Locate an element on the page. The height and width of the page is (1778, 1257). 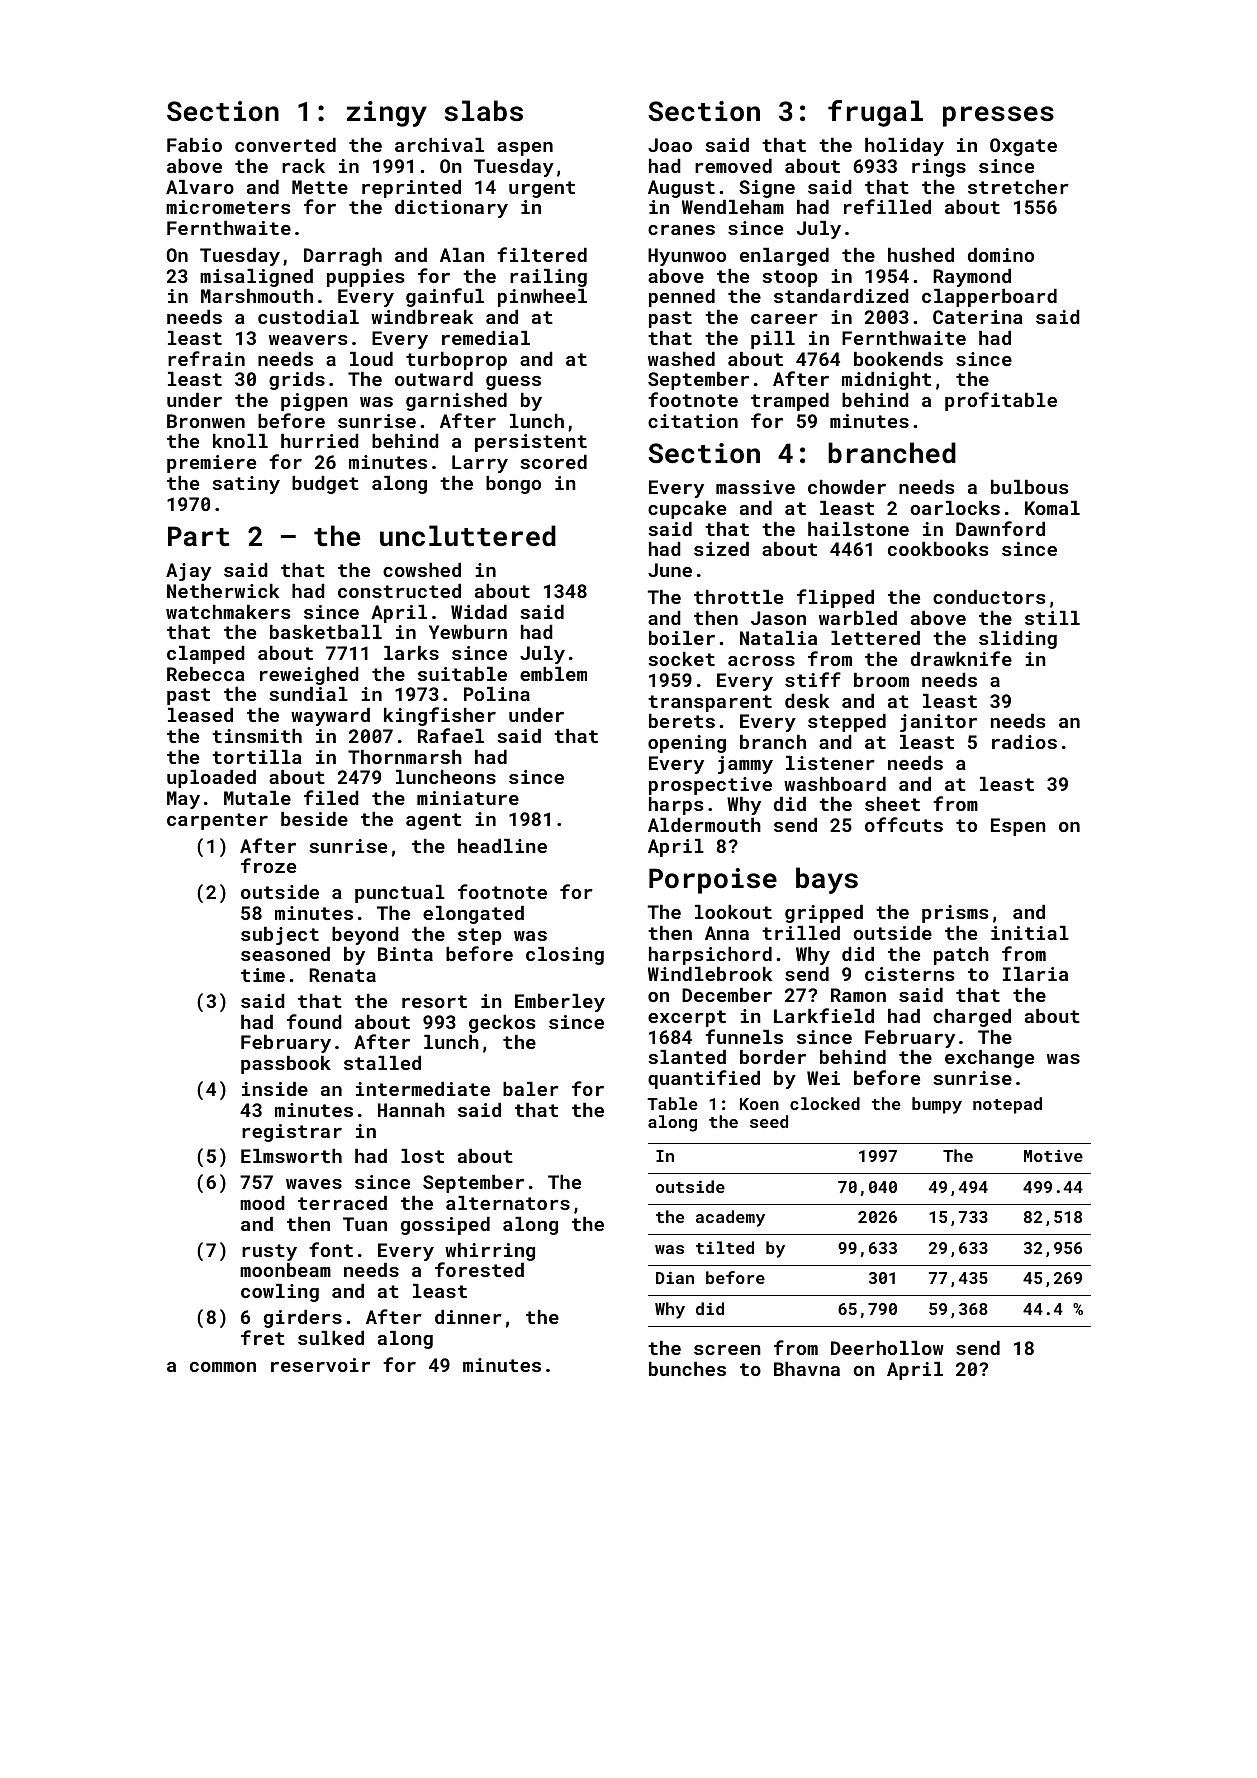
emblem is located at coordinates (553, 674).
